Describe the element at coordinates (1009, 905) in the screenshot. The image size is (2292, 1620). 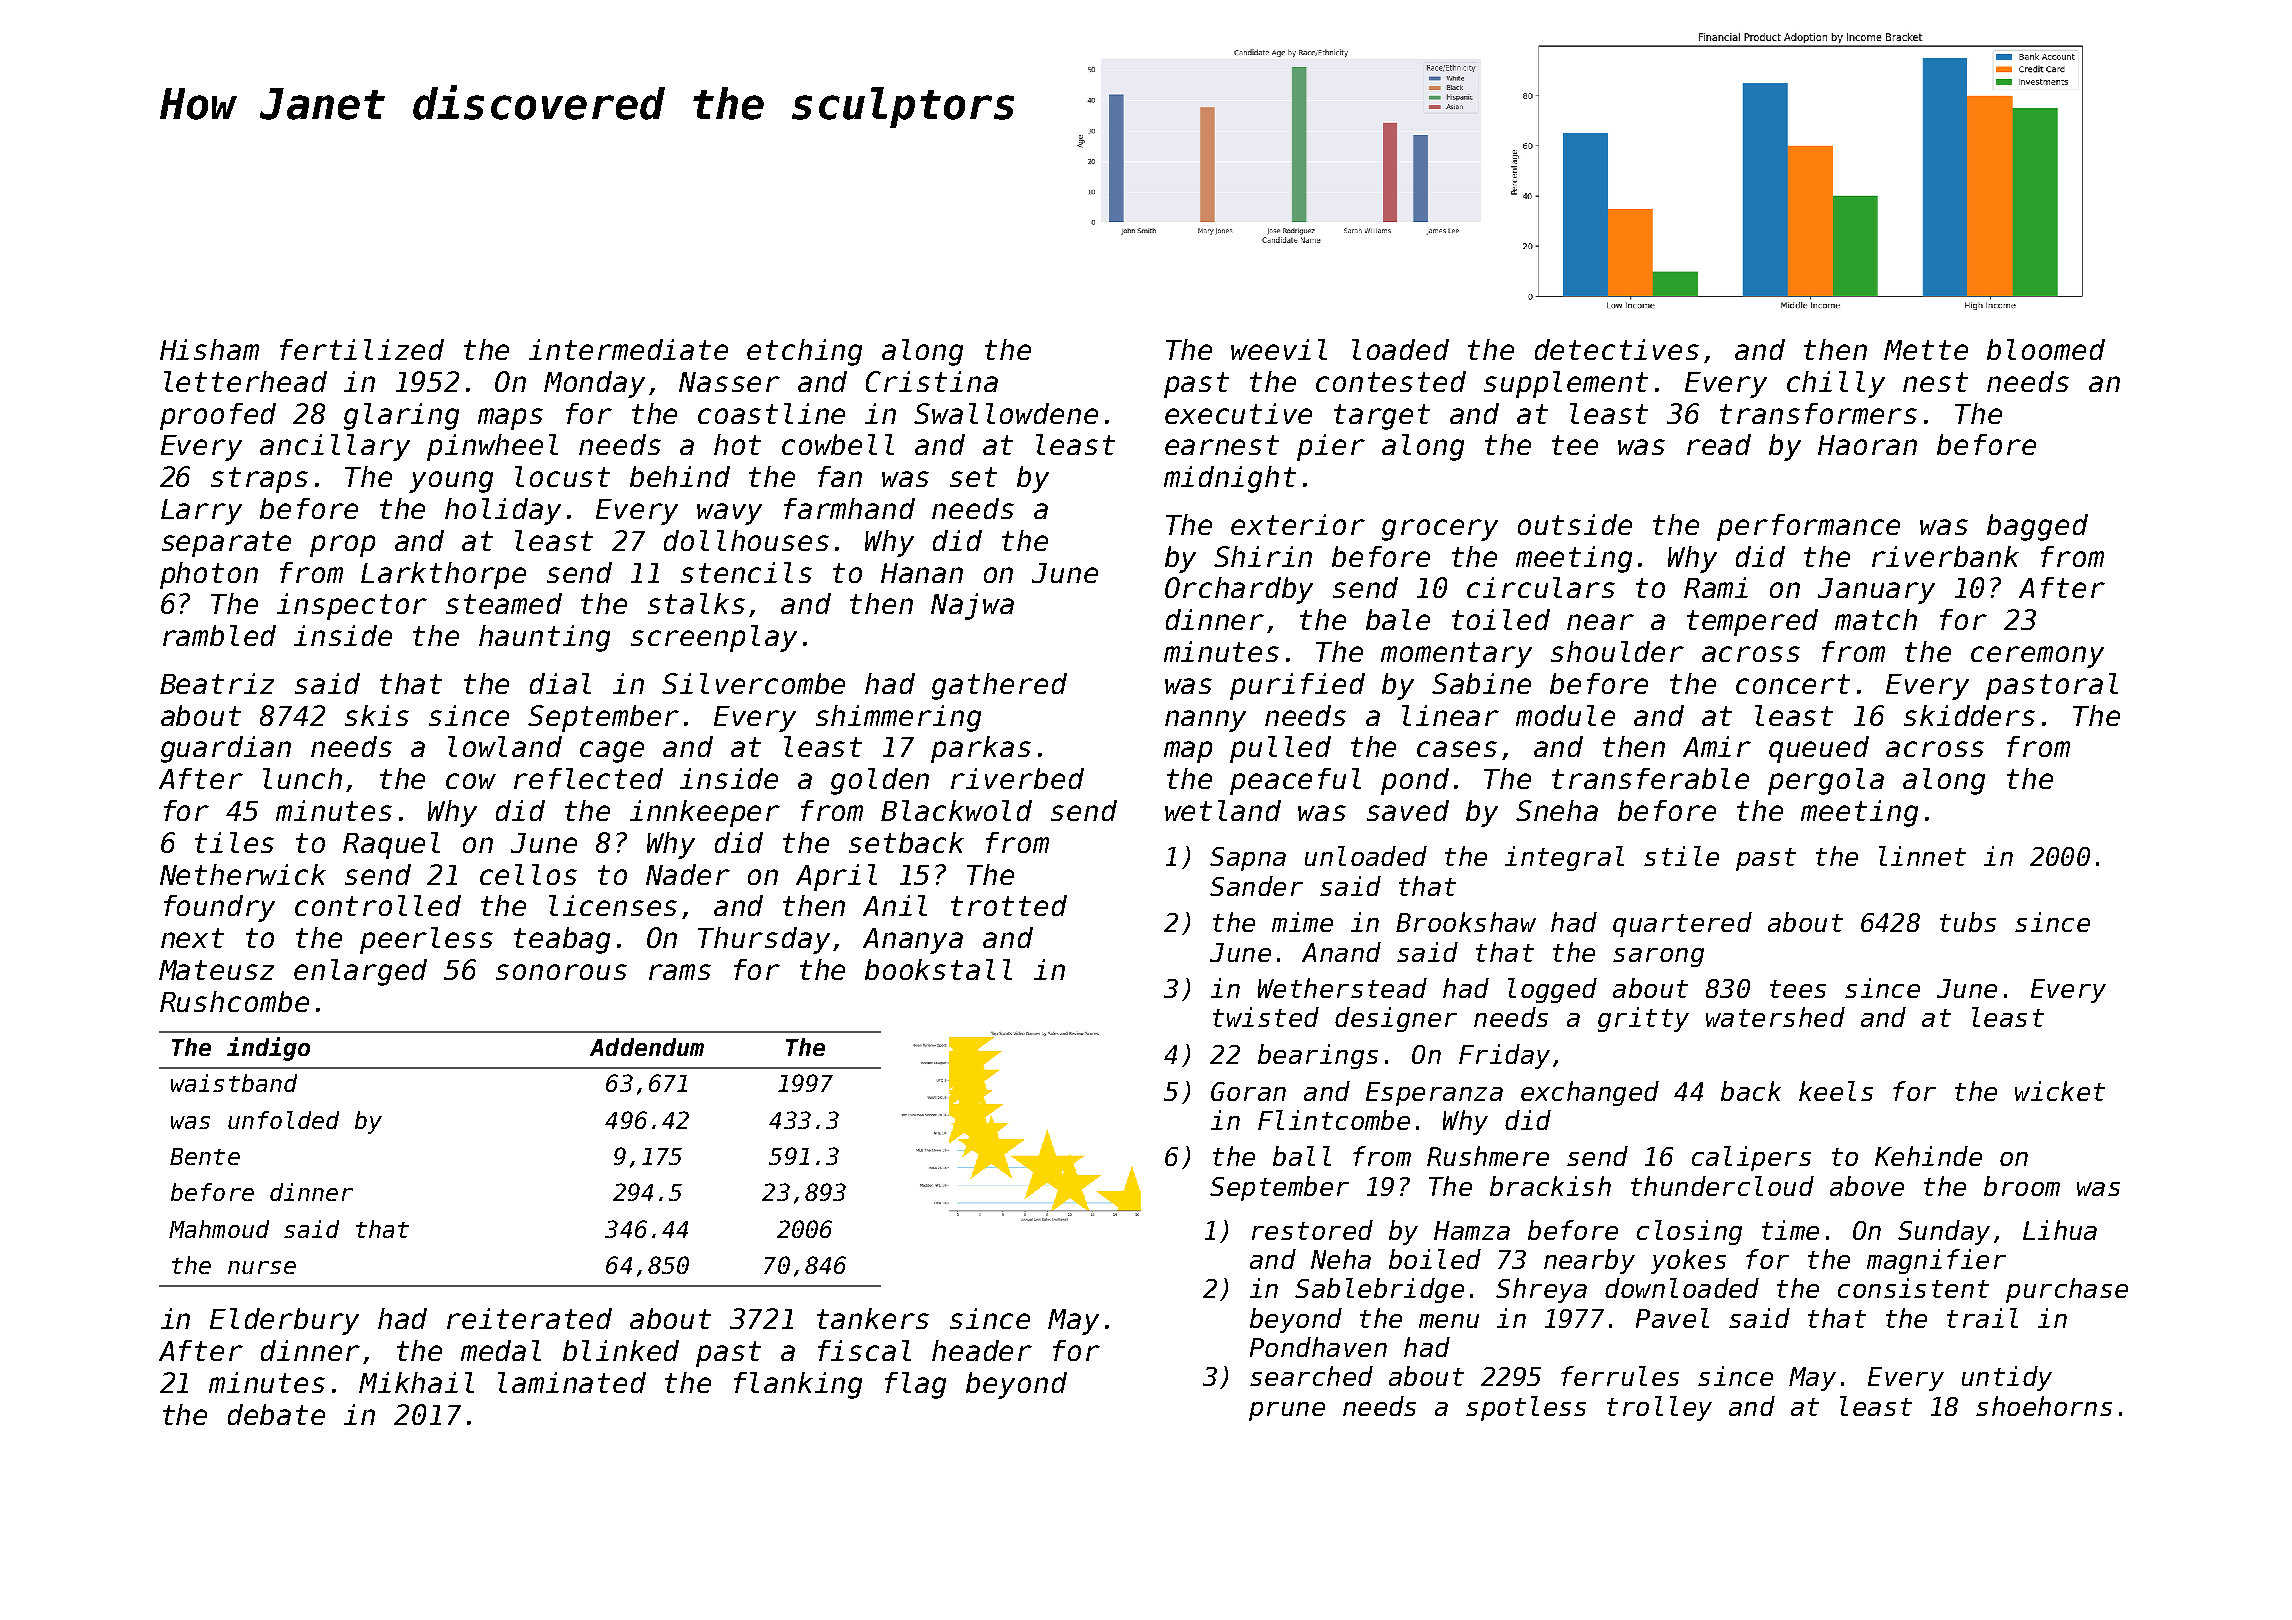
I see `trotted` at that location.
